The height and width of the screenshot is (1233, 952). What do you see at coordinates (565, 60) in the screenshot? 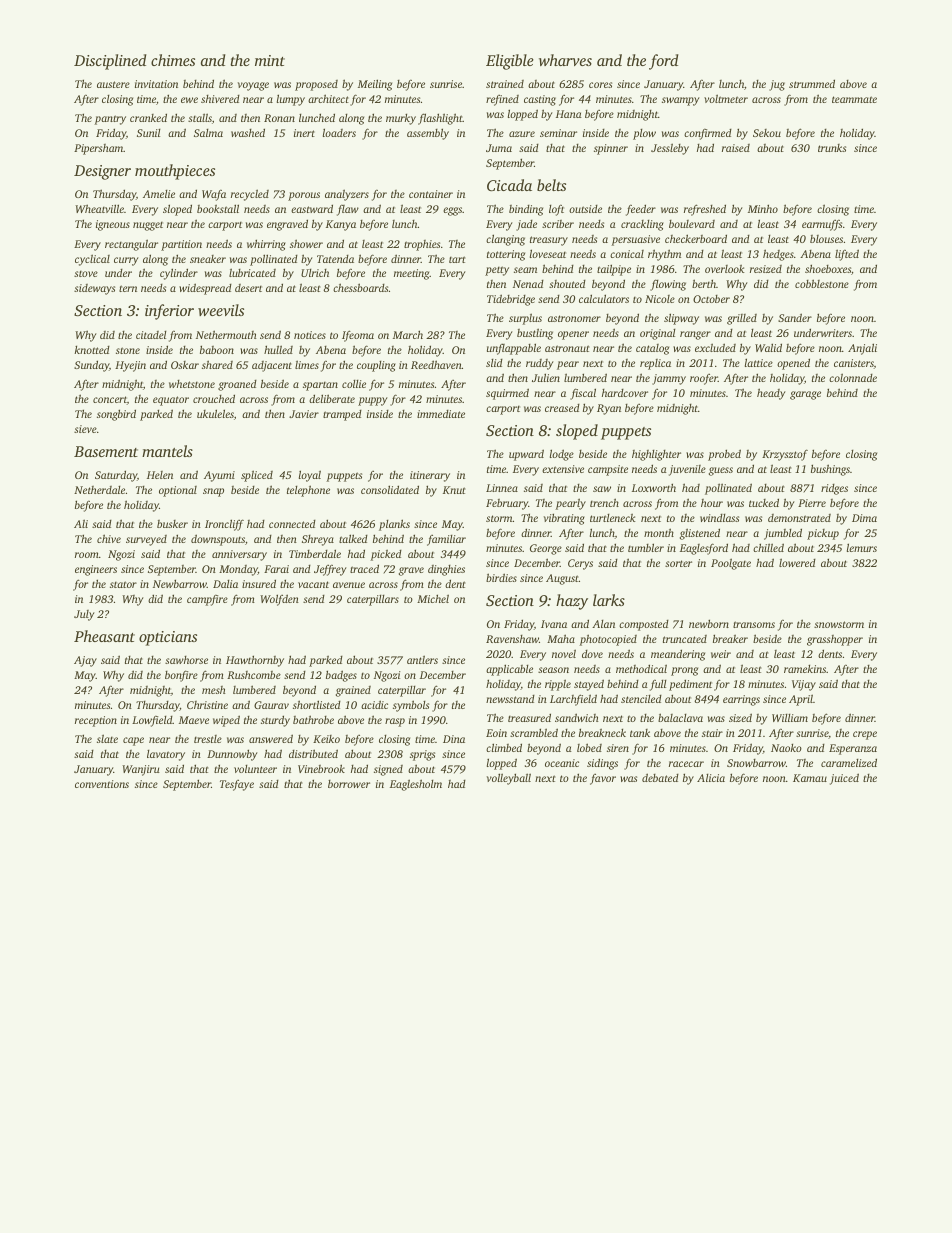
I see `wharves` at bounding box center [565, 60].
